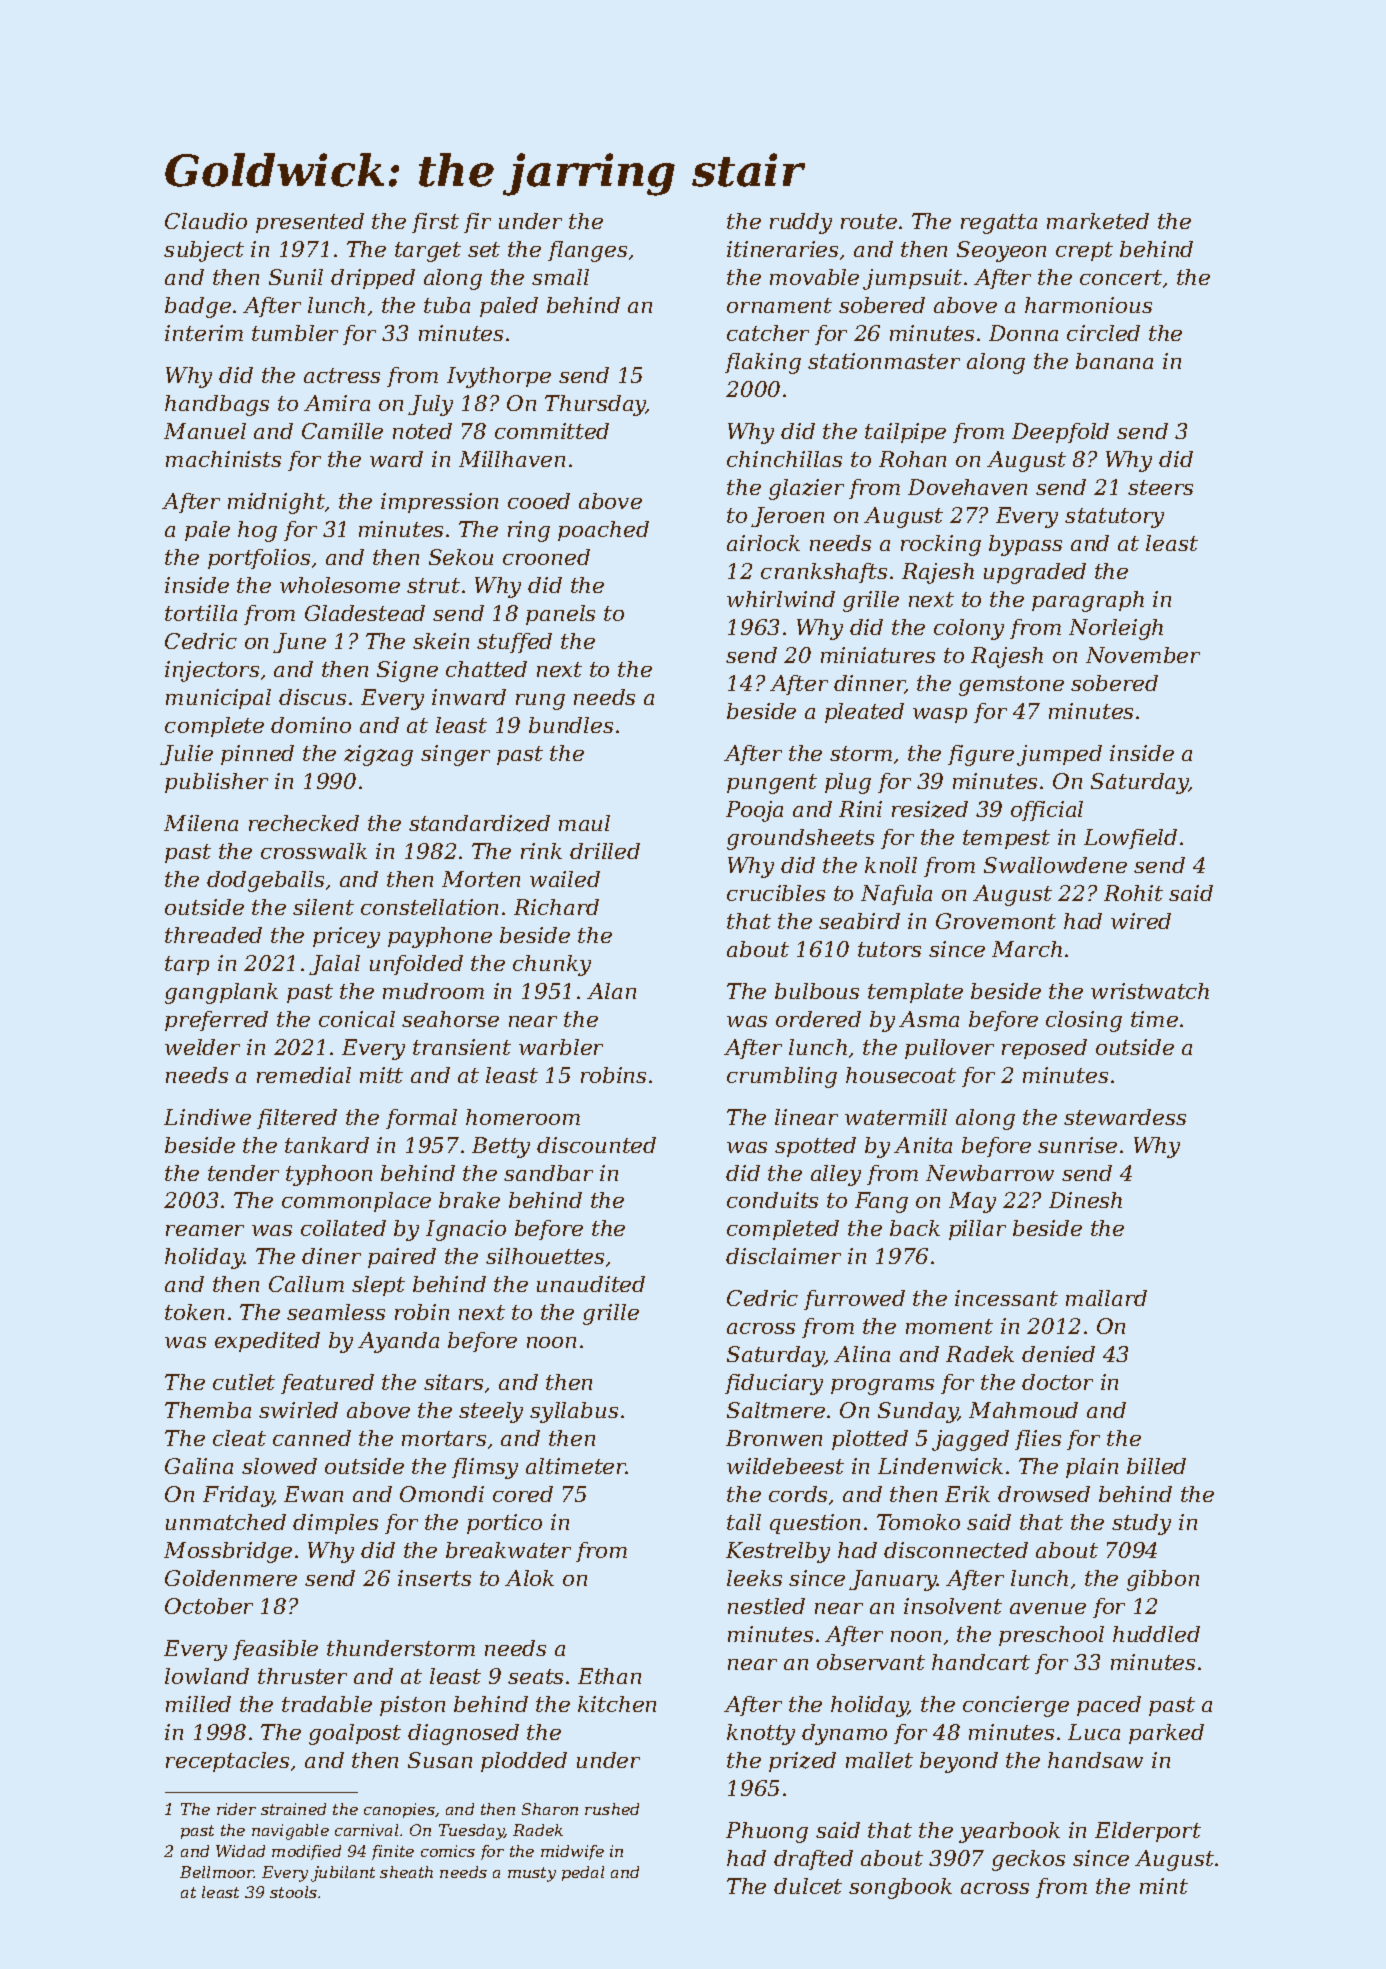 The image size is (1386, 1969). Describe the element at coordinates (523, 1494) in the screenshot. I see `cored` at that location.
